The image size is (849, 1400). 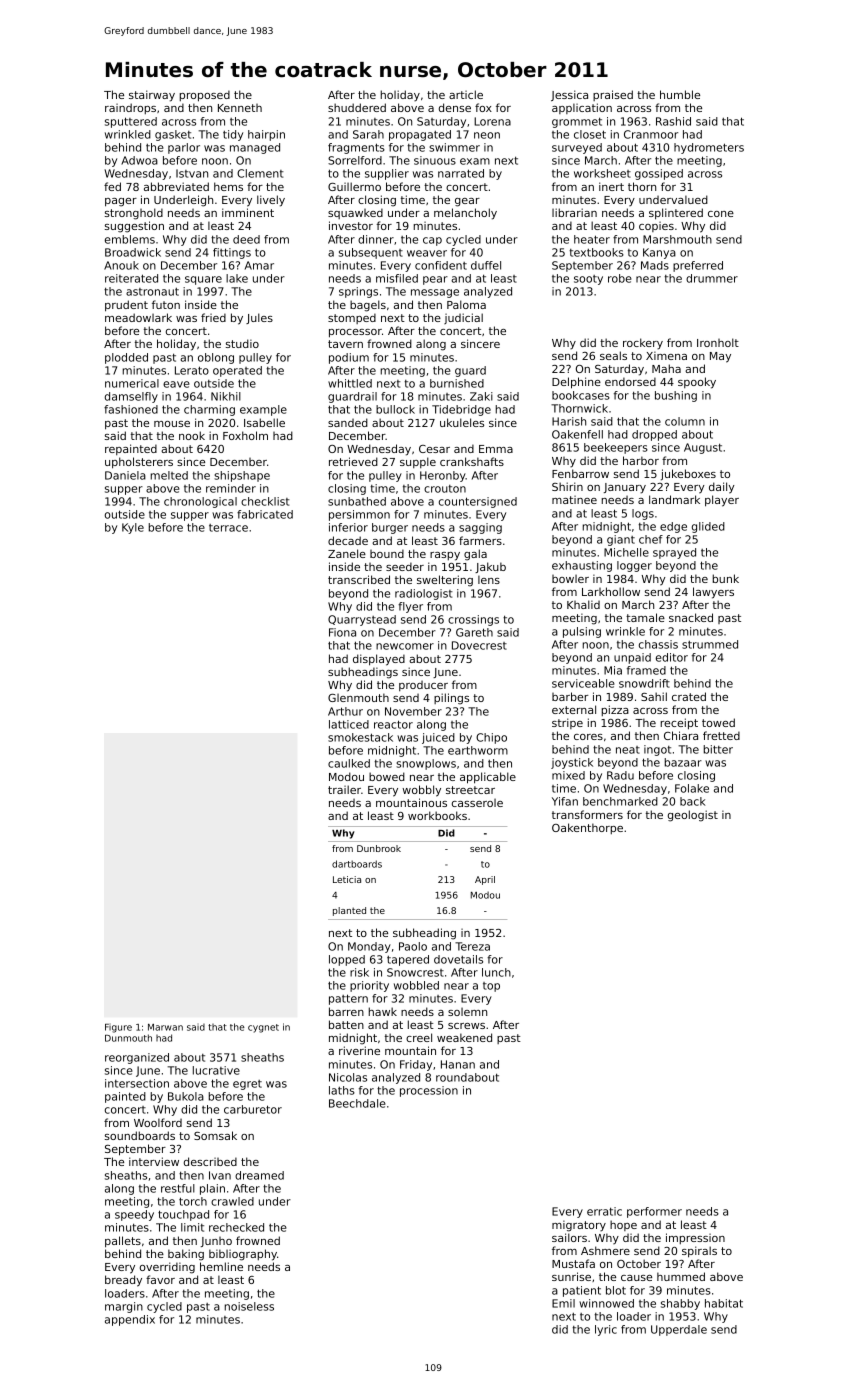 What do you see at coordinates (130, 1320) in the document?
I see `appendix` at bounding box center [130, 1320].
